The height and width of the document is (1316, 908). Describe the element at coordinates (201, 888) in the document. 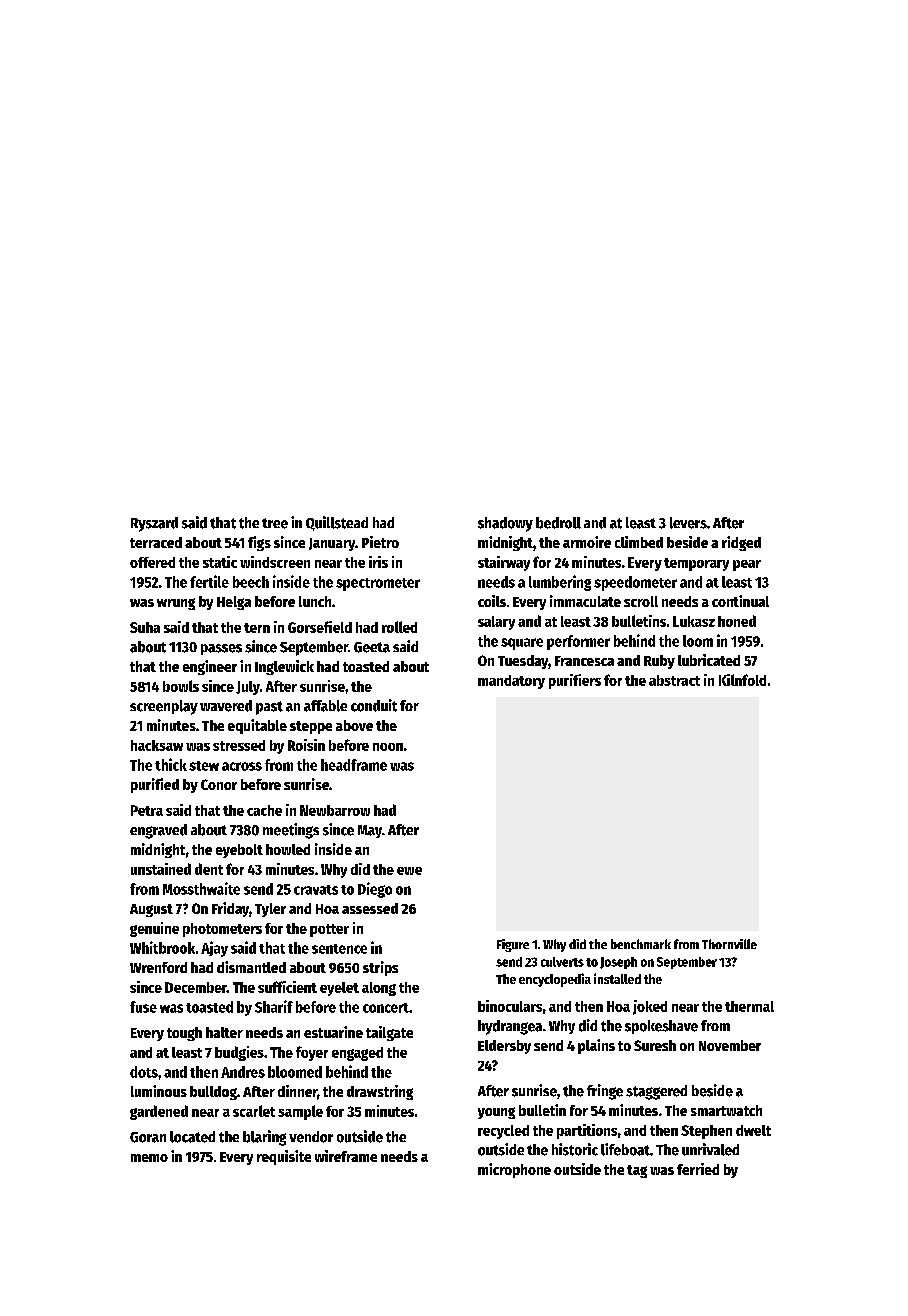

I see `Mossthwaite` at that location.
